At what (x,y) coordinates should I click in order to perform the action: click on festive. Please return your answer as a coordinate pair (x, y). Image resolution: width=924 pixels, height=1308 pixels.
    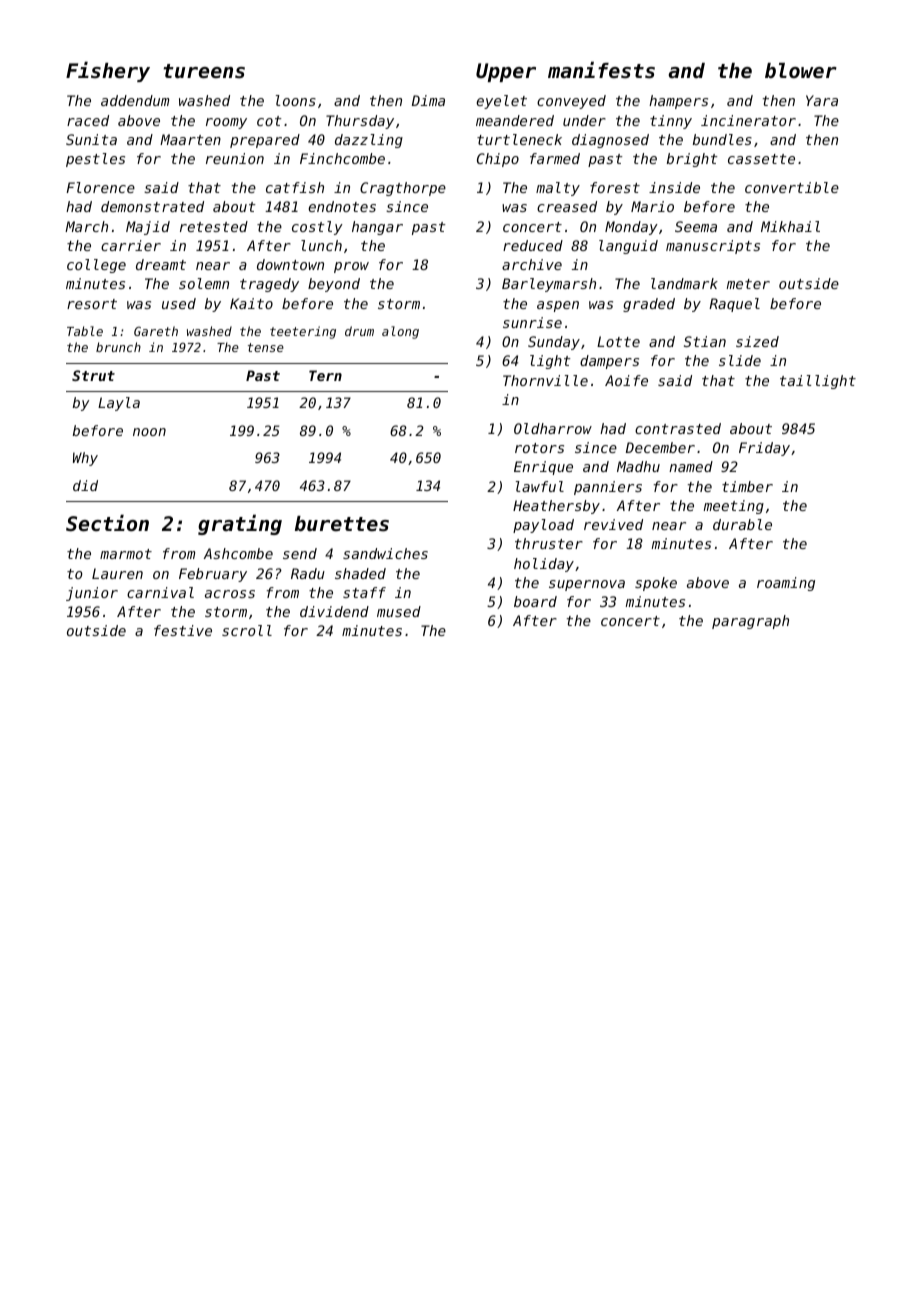
    Looking at the image, I should click on (183, 630).
